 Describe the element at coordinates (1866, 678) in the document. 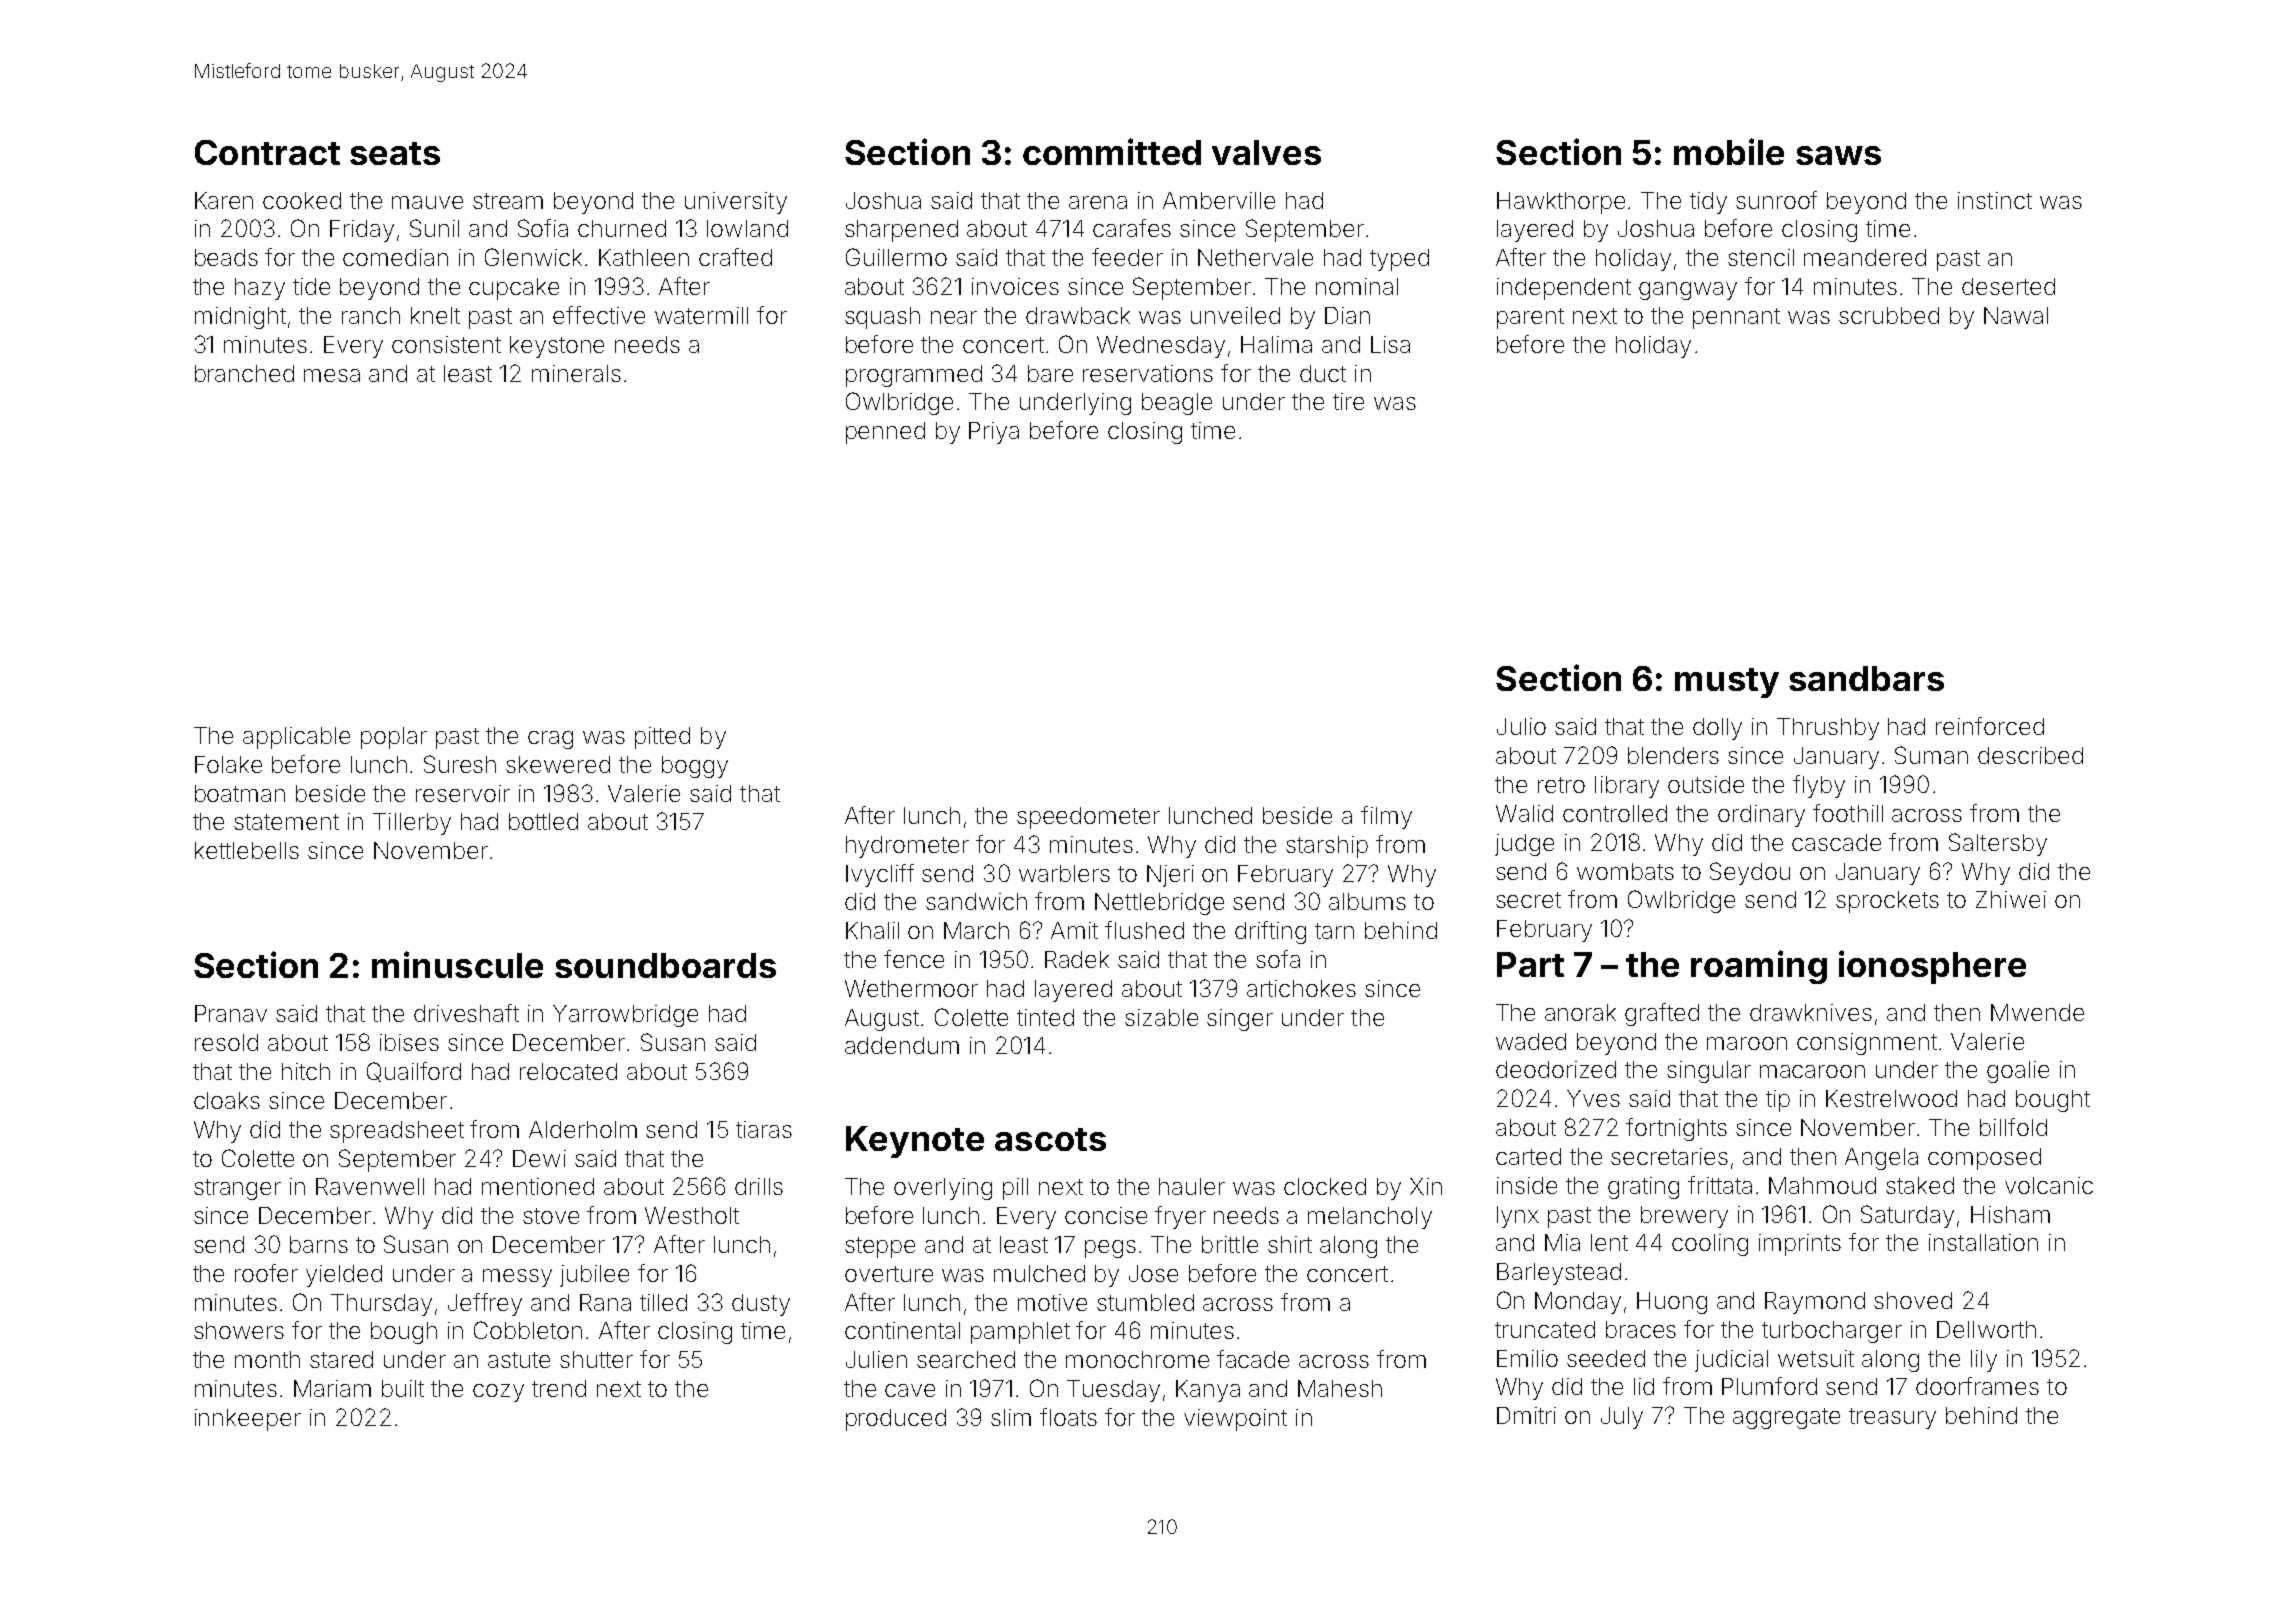

I see `sandbars` at that location.
